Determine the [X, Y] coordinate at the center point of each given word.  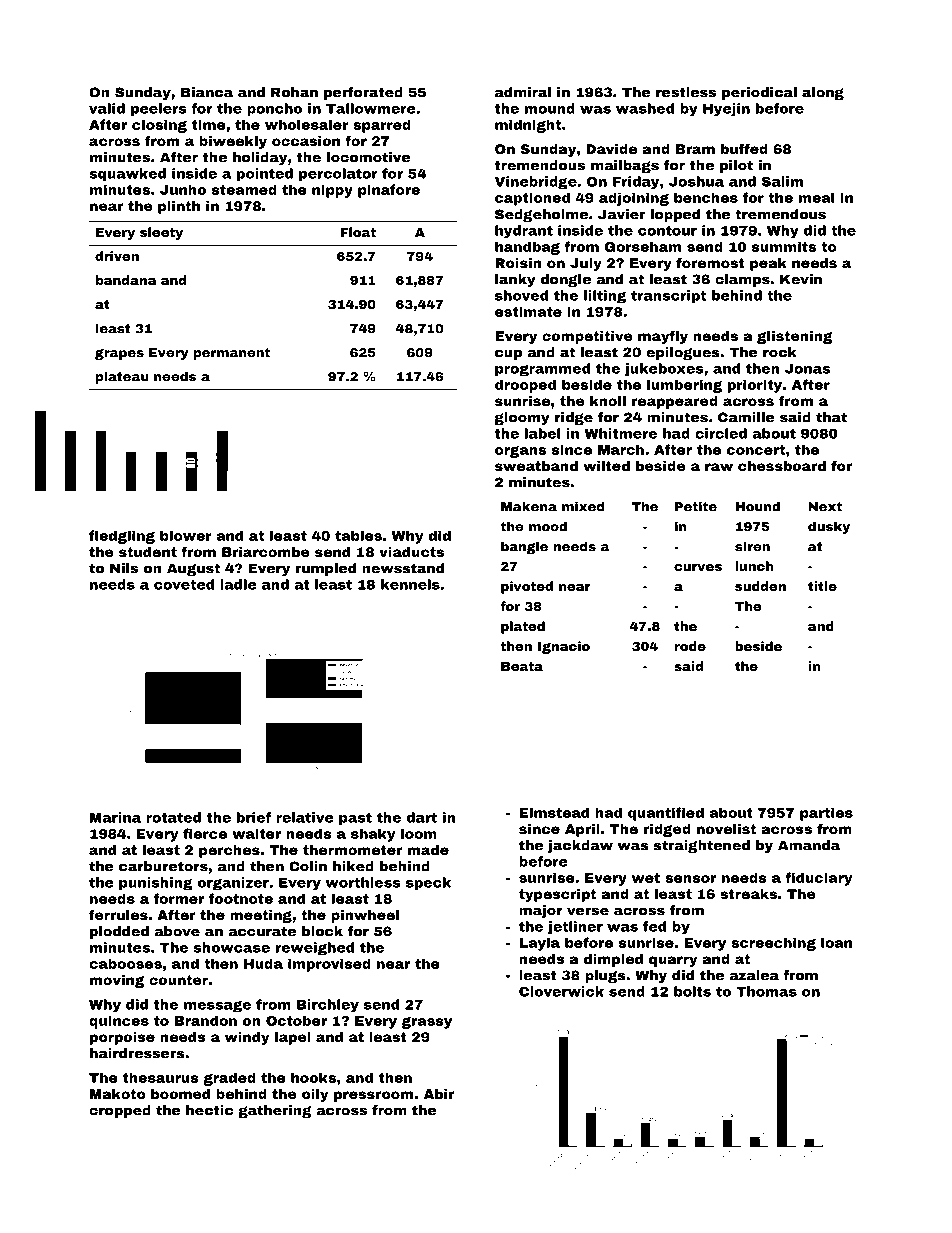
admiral [523, 92]
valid [107, 108]
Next [825, 507]
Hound [757, 506]
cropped [120, 1111]
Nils [124, 568]
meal [816, 197]
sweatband [536, 466]
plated [523, 627]
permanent [232, 354]
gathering [275, 1111]
